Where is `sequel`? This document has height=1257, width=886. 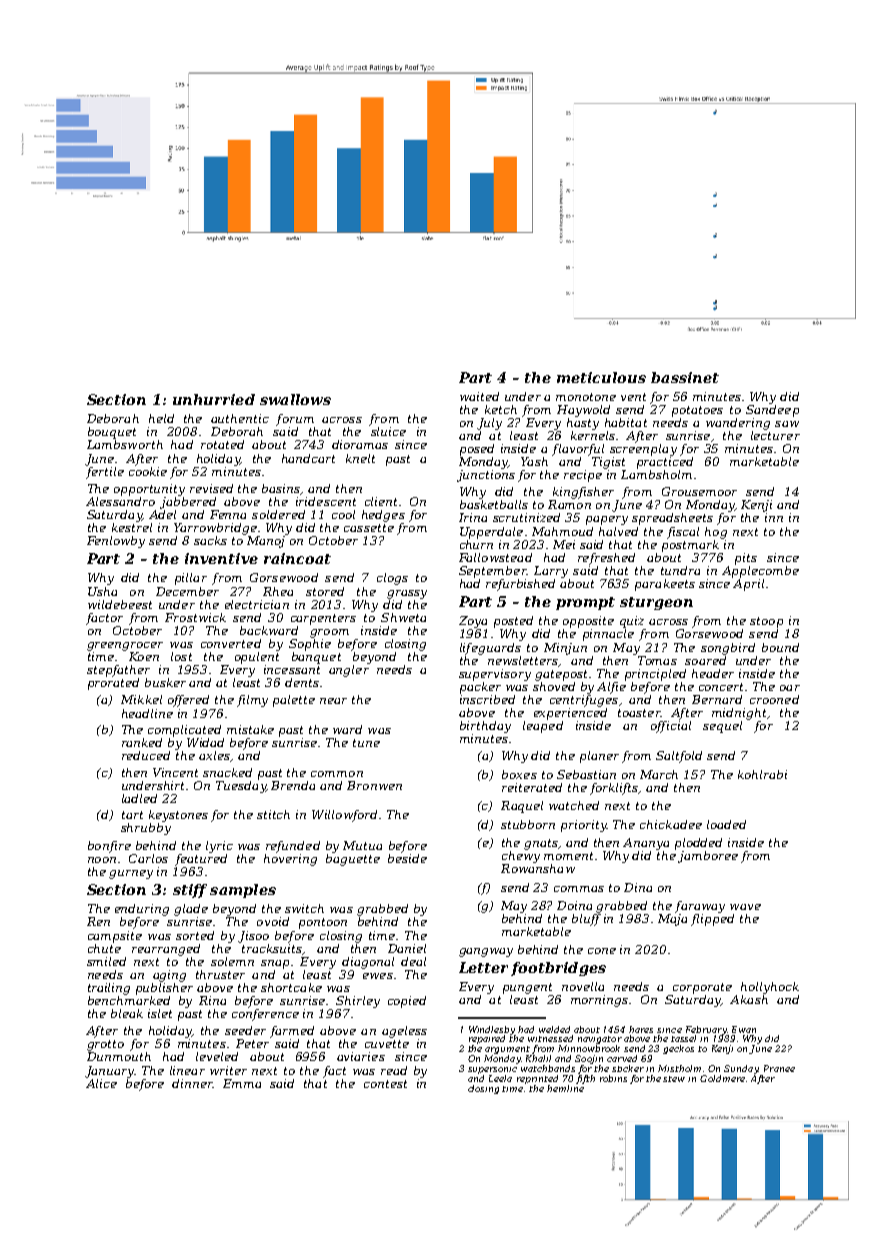
sequel is located at coordinates (722, 727).
